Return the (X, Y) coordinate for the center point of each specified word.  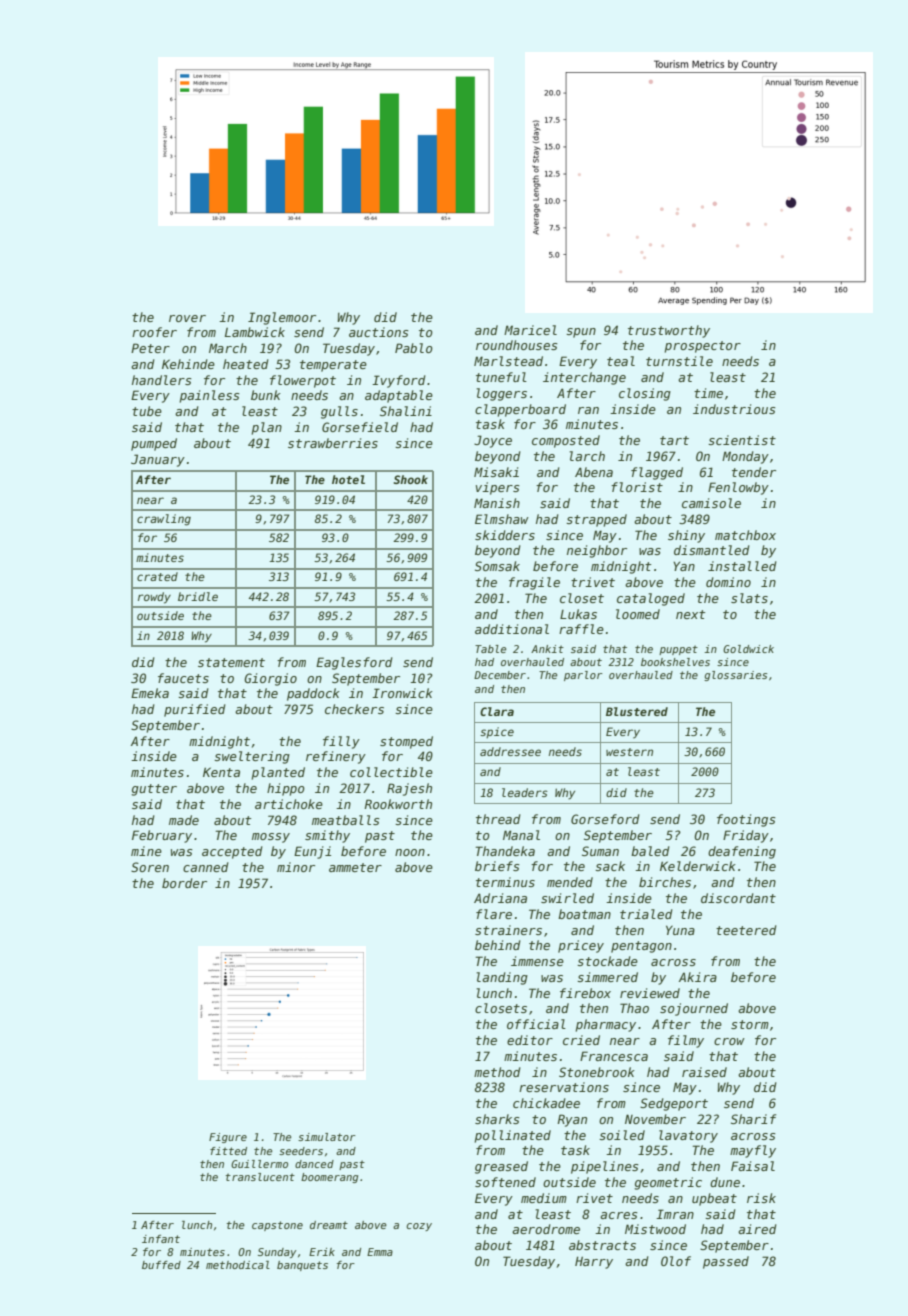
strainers (508, 930)
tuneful (501, 377)
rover (187, 318)
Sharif (753, 1119)
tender (754, 472)
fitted (228, 1151)
